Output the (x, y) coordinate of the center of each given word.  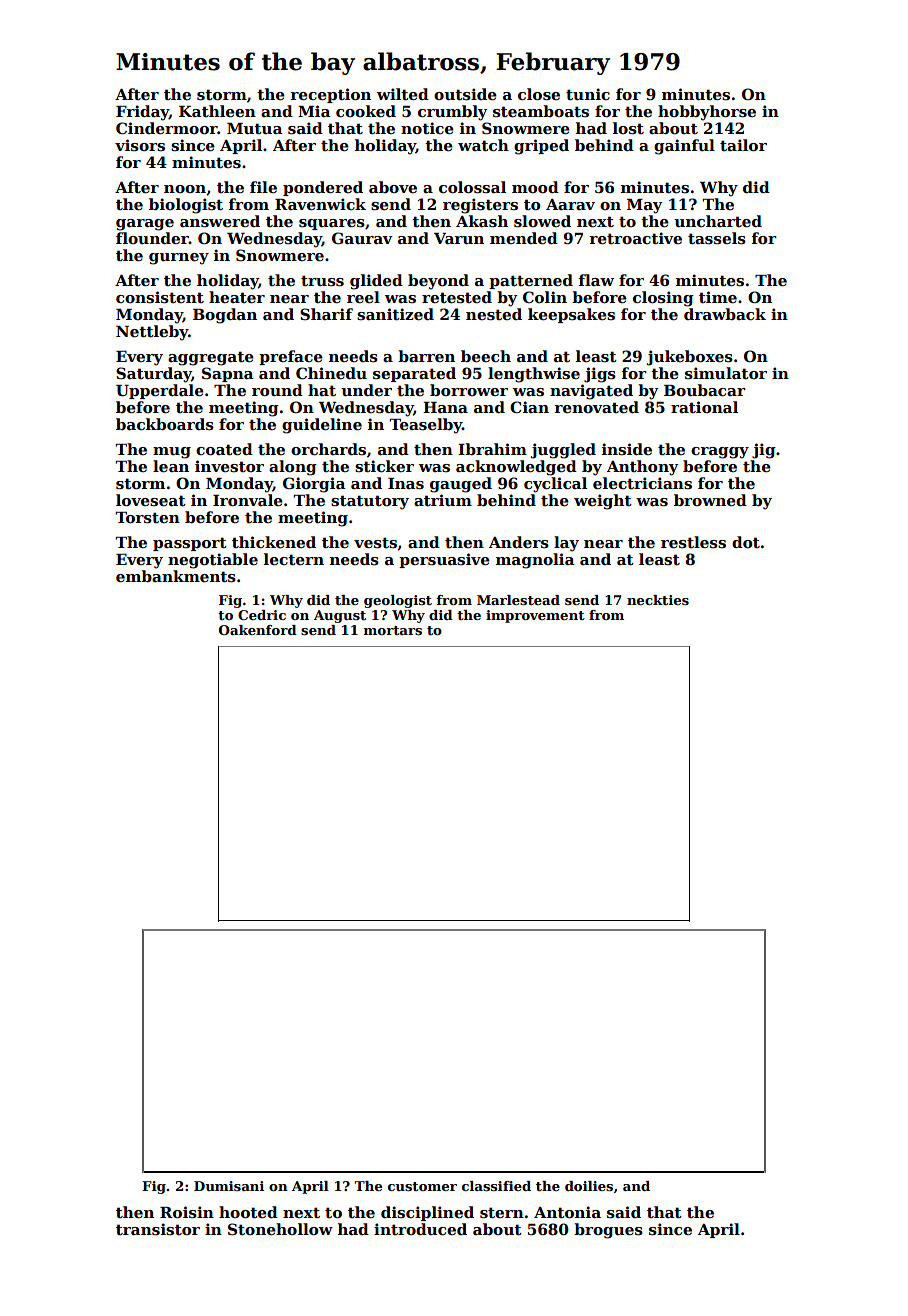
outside (465, 94)
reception (330, 95)
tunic (588, 94)
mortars (393, 630)
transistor (158, 1229)
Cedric (262, 615)
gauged (461, 485)
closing (663, 299)
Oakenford (258, 630)
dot (746, 542)
